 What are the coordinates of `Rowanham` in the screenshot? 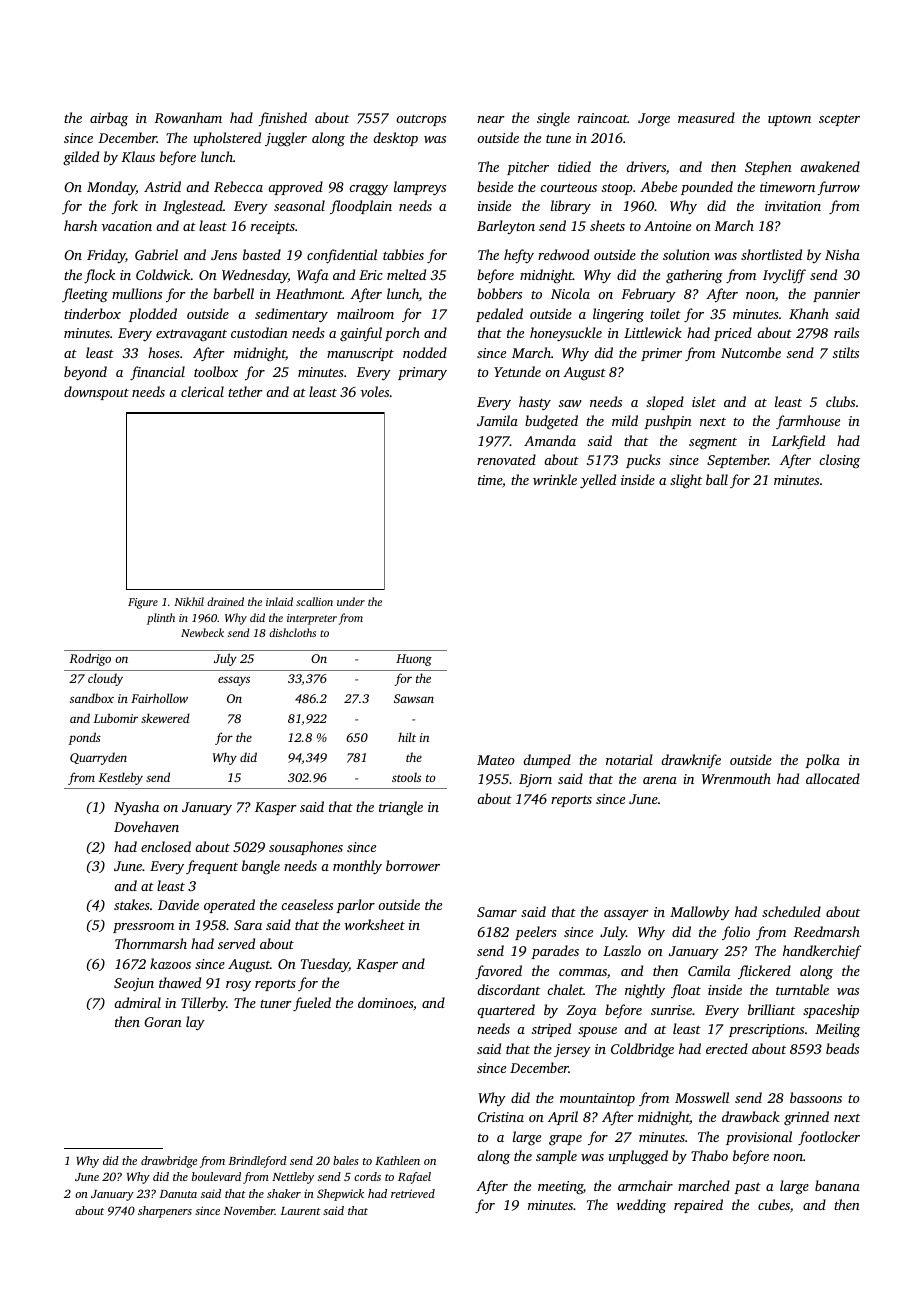 It's located at (188, 117).
